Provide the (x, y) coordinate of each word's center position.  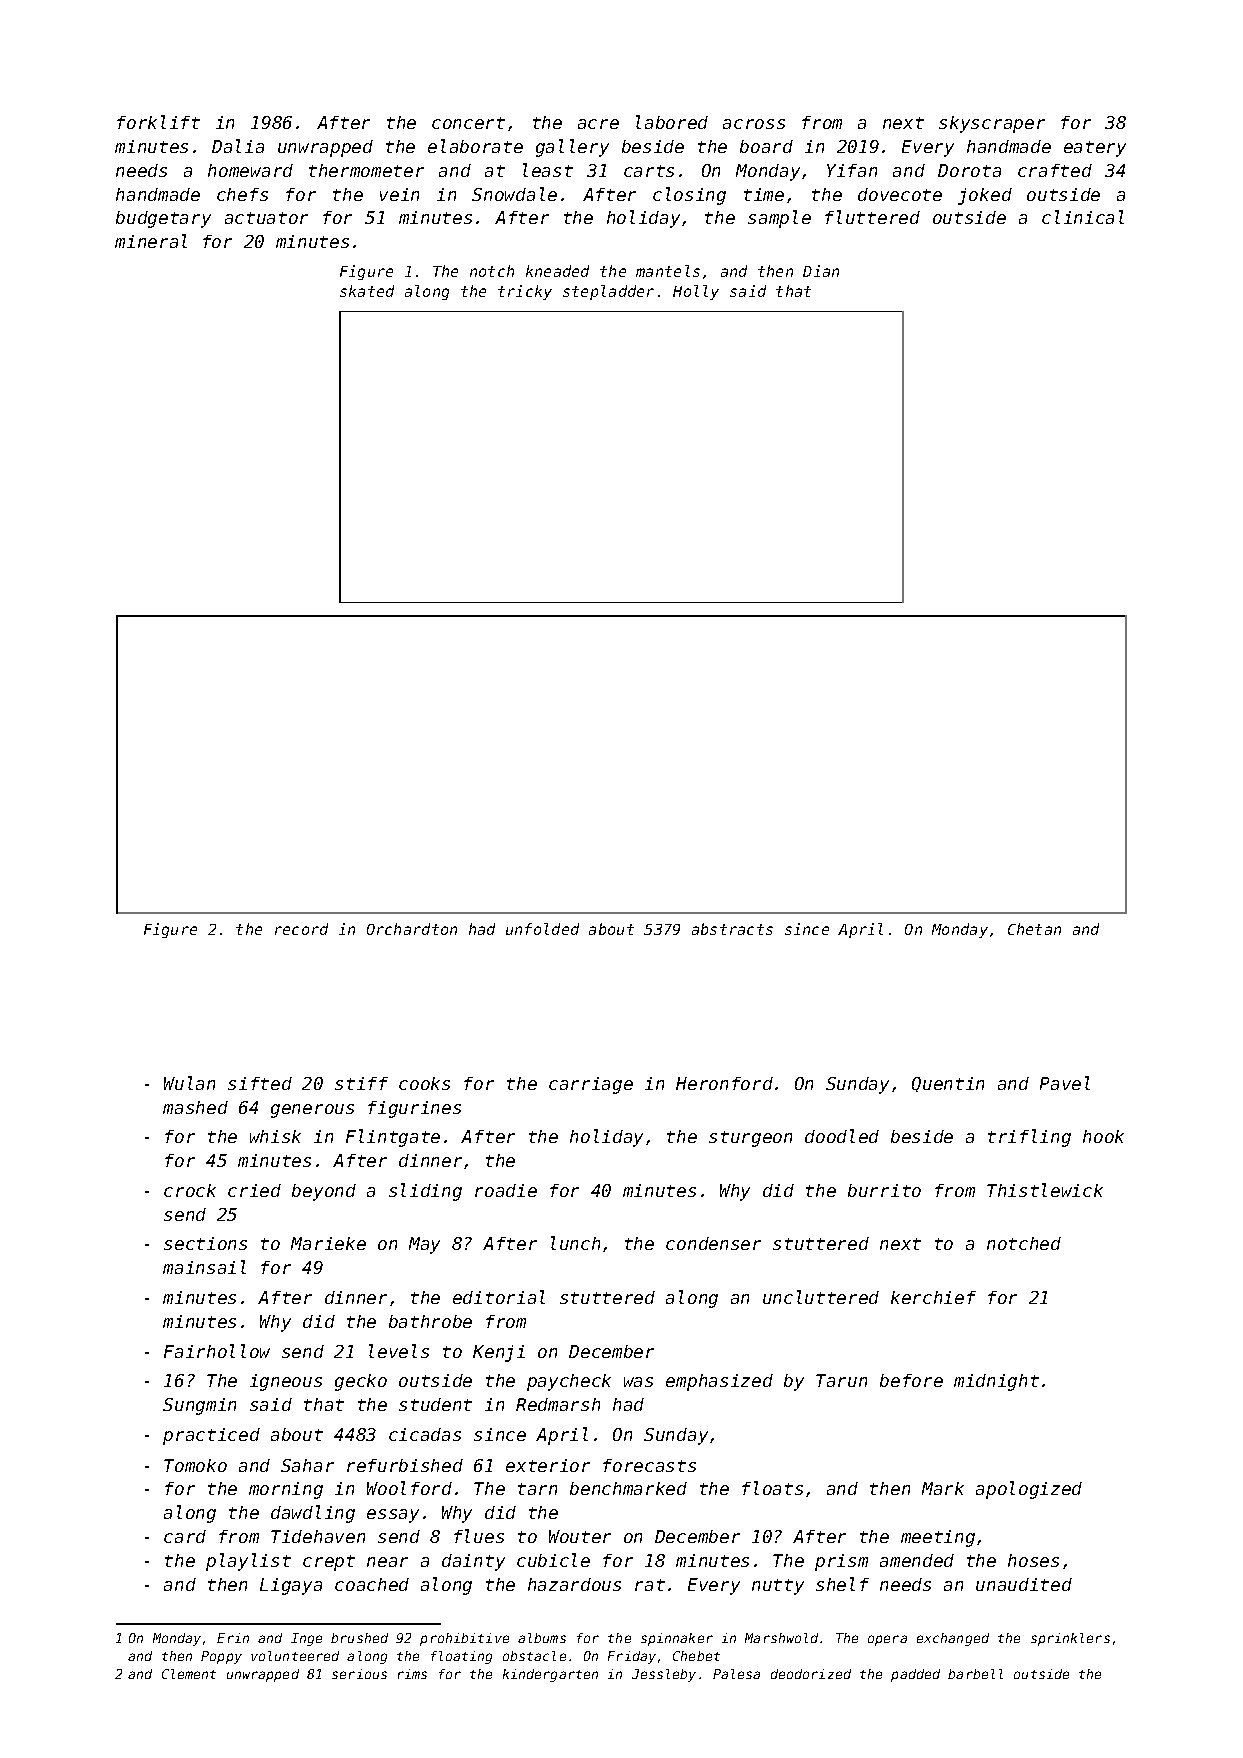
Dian (821, 271)
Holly (696, 292)
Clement (189, 1674)
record (301, 929)
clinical (1083, 217)
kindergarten (550, 1675)
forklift (158, 122)
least (548, 170)
